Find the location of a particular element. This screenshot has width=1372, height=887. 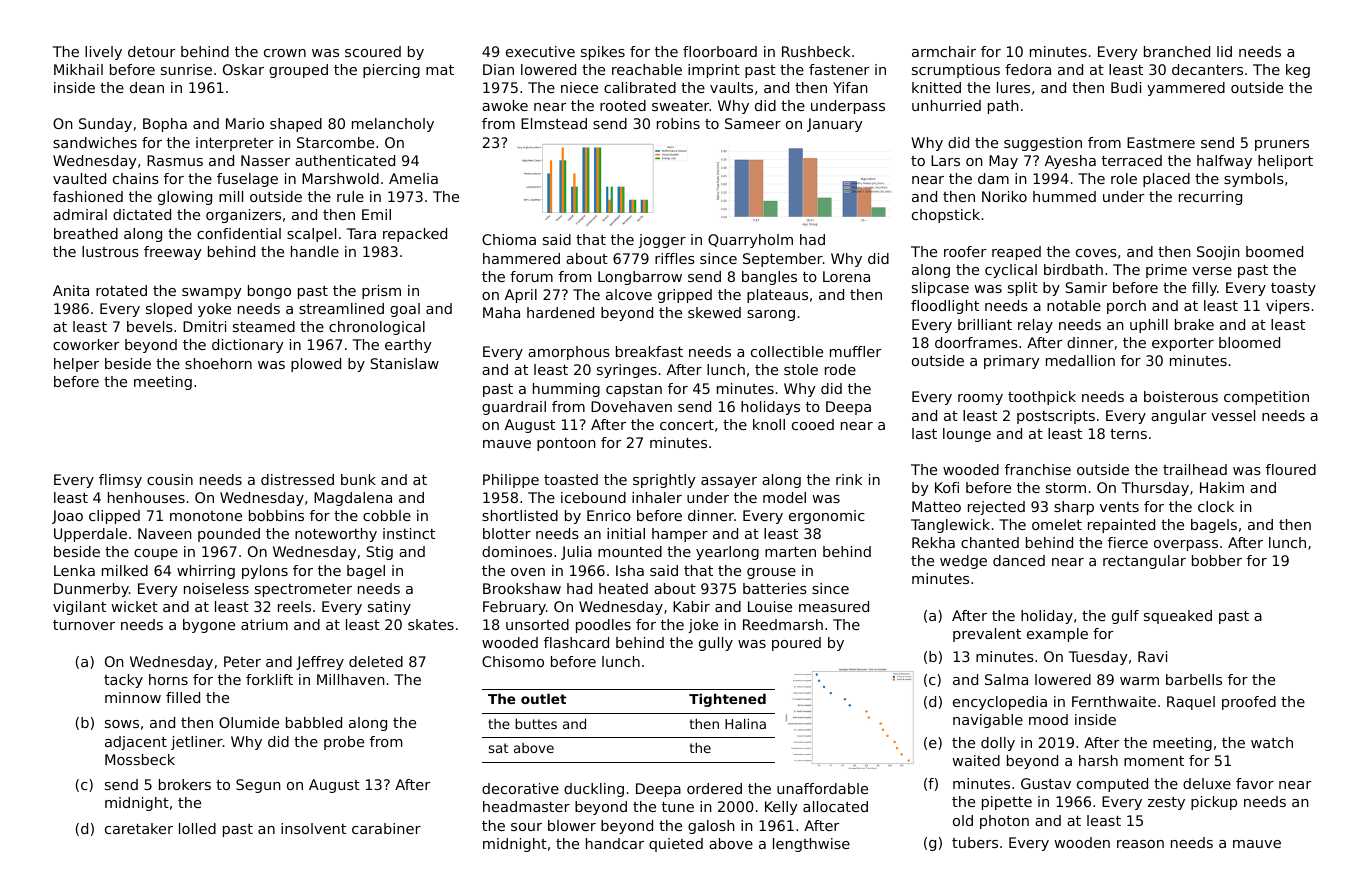

vaulted is located at coordinates (79, 178).
